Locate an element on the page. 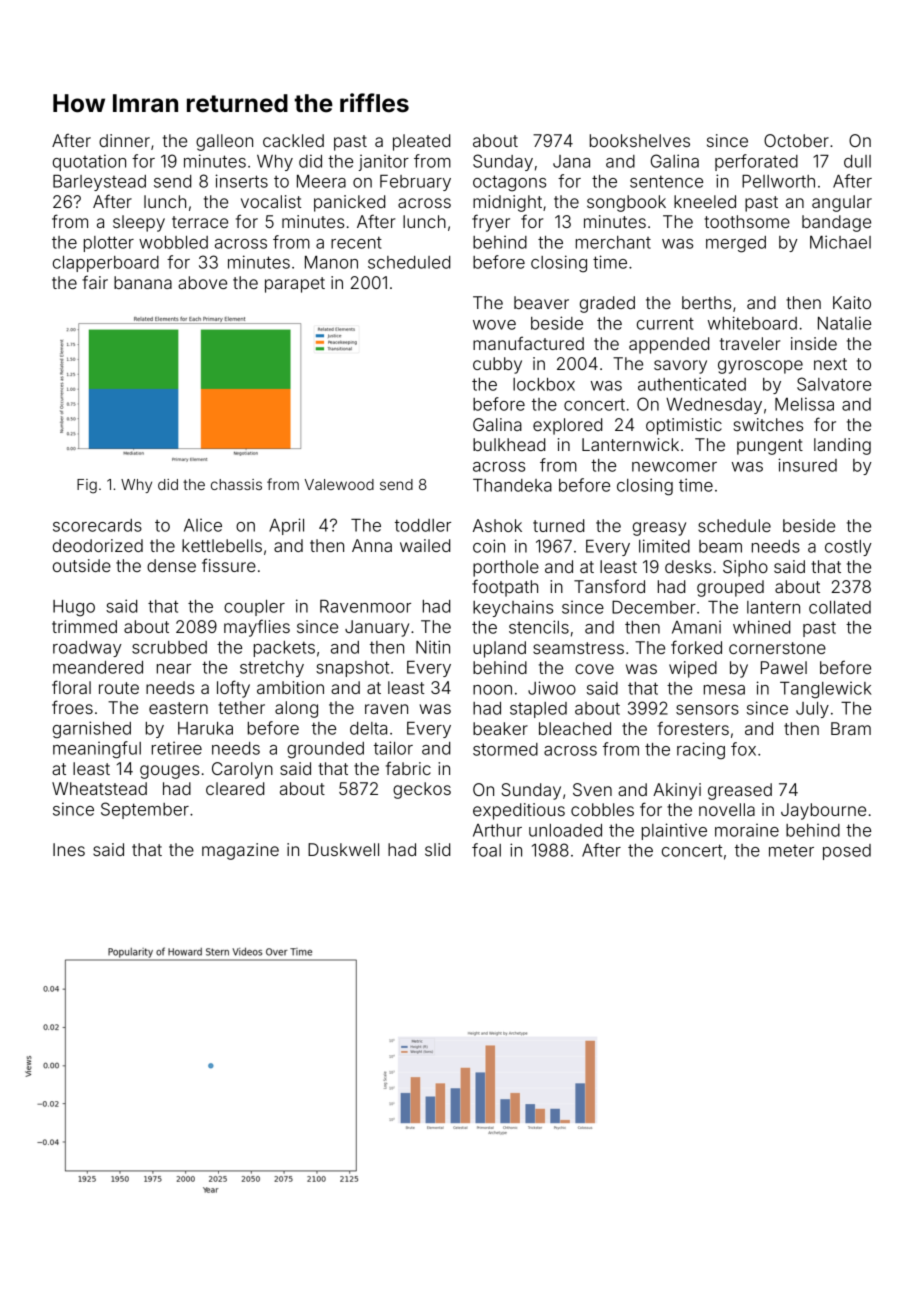 This page has height=1308, width=924. stormed is located at coordinates (505, 749).
